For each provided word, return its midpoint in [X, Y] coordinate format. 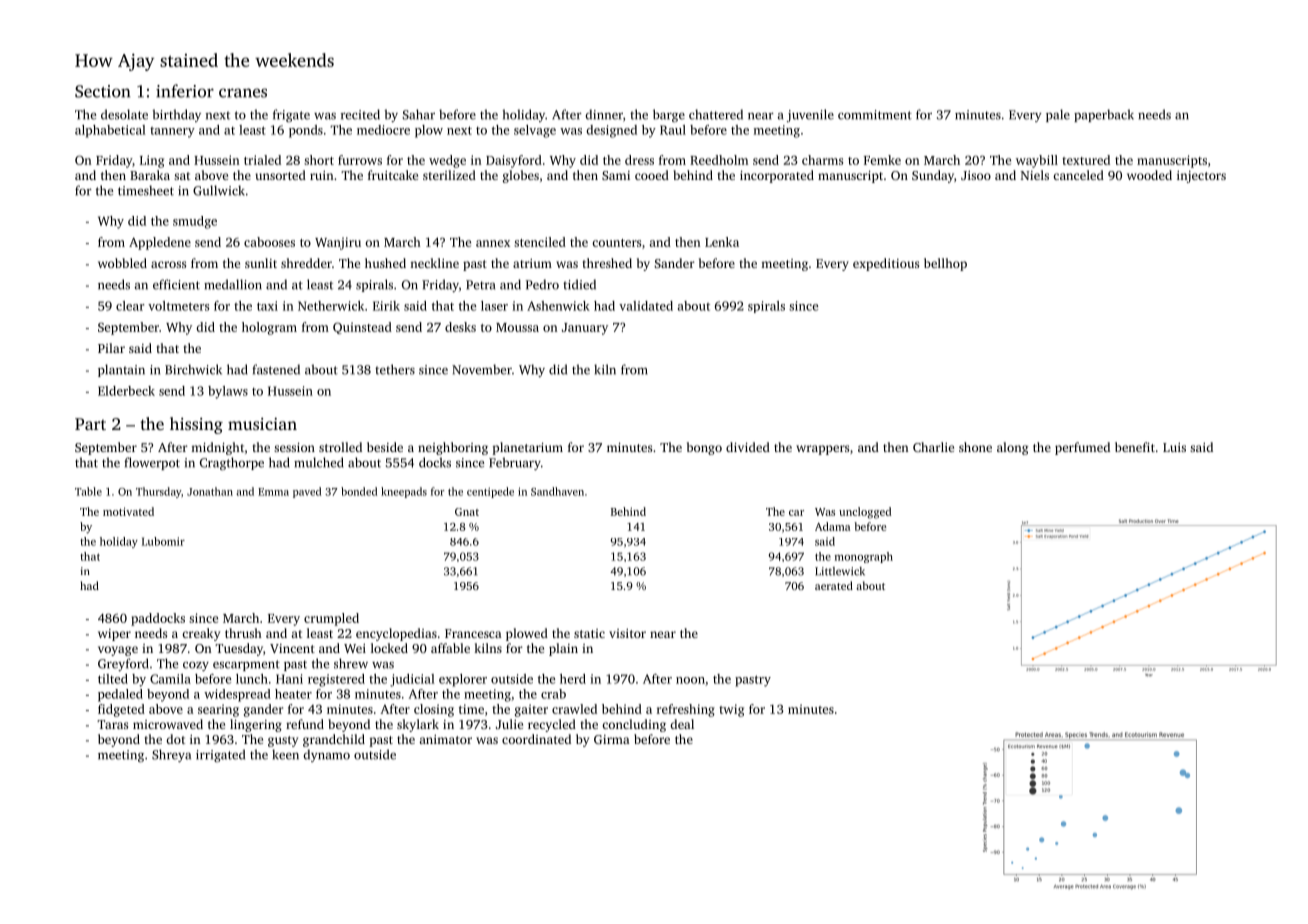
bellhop [945, 264]
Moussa [517, 327]
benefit [1135, 447]
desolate [124, 114]
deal [682, 724]
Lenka [722, 242]
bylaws [228, 392]
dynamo [326, 755]
